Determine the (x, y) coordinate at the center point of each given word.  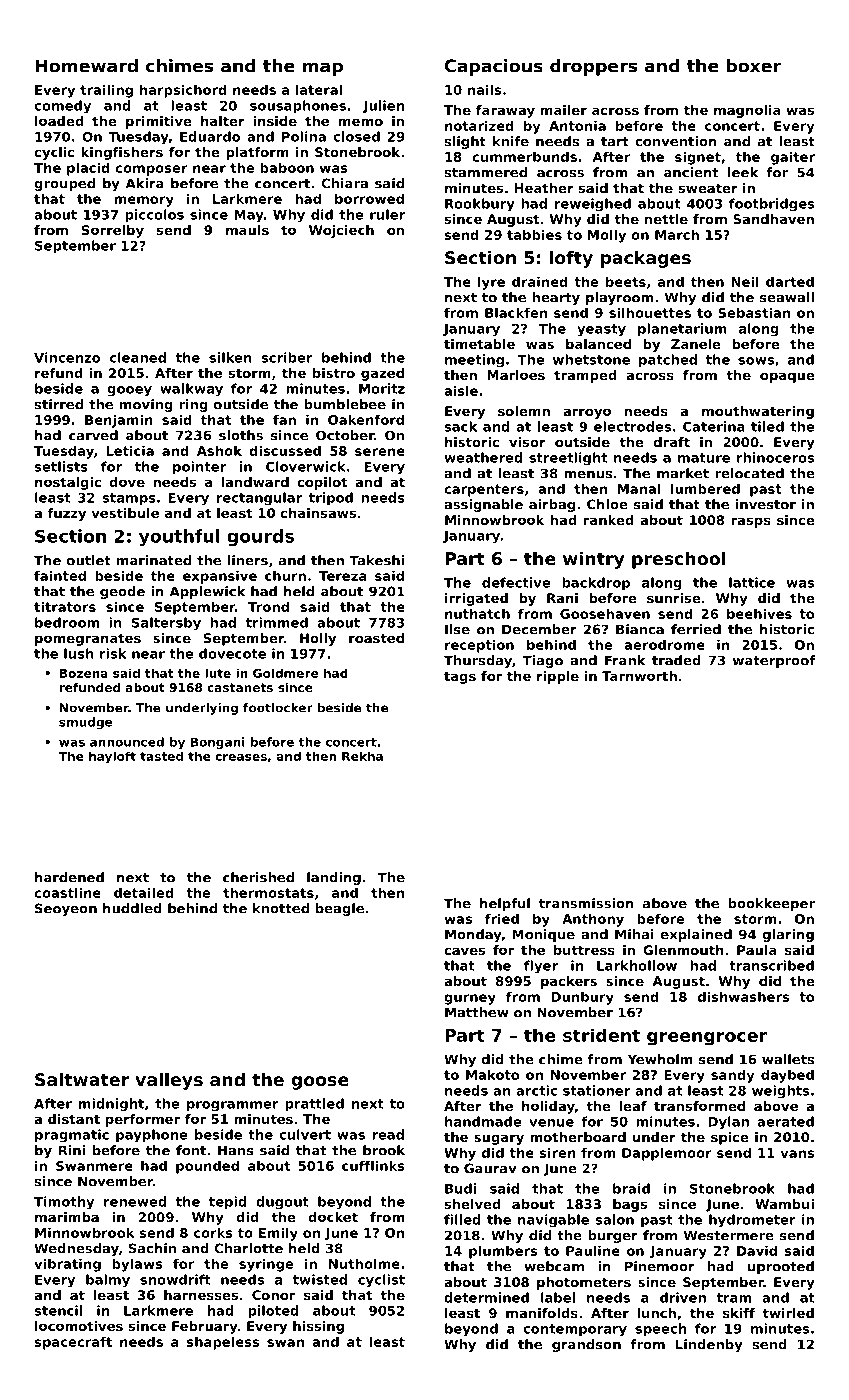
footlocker (278, 708)
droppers (593, 67)
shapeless (223, 1343)
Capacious (494, 67)
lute (218, 673)
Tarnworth (639, 676)
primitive (159, 122)
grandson (586, 1345)
